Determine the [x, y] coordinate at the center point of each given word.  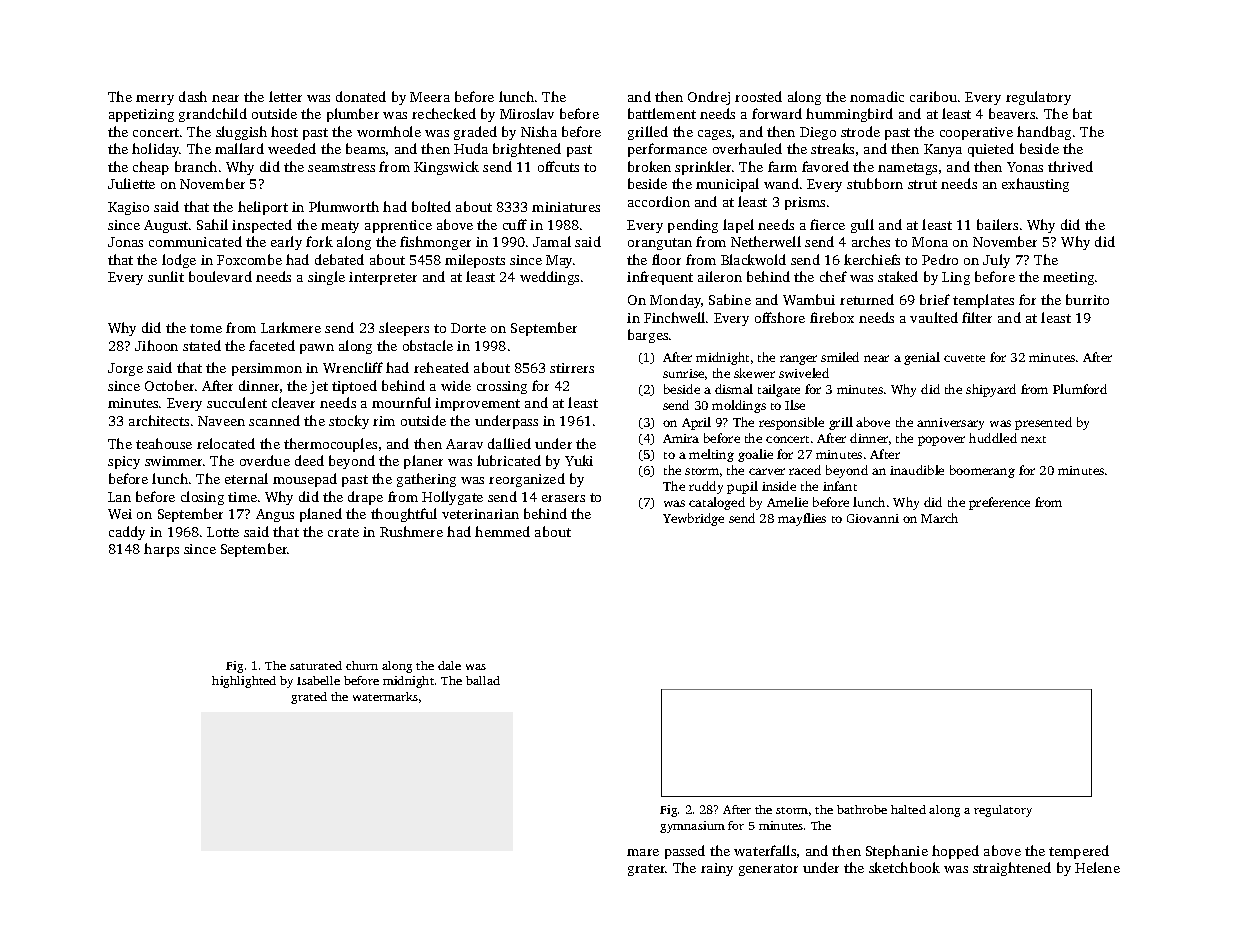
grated [309, 698]
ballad [483, 680]
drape [365, 498]
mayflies [802, 519]
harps [161, 550]
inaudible [917, 470]
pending [693, 226]
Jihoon [156, 345]
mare [643, 852]
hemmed [502, 531]
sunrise [683, 373]
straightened [1012, 869]
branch [196, 166]
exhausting [1035, 185]
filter [977, 317]
